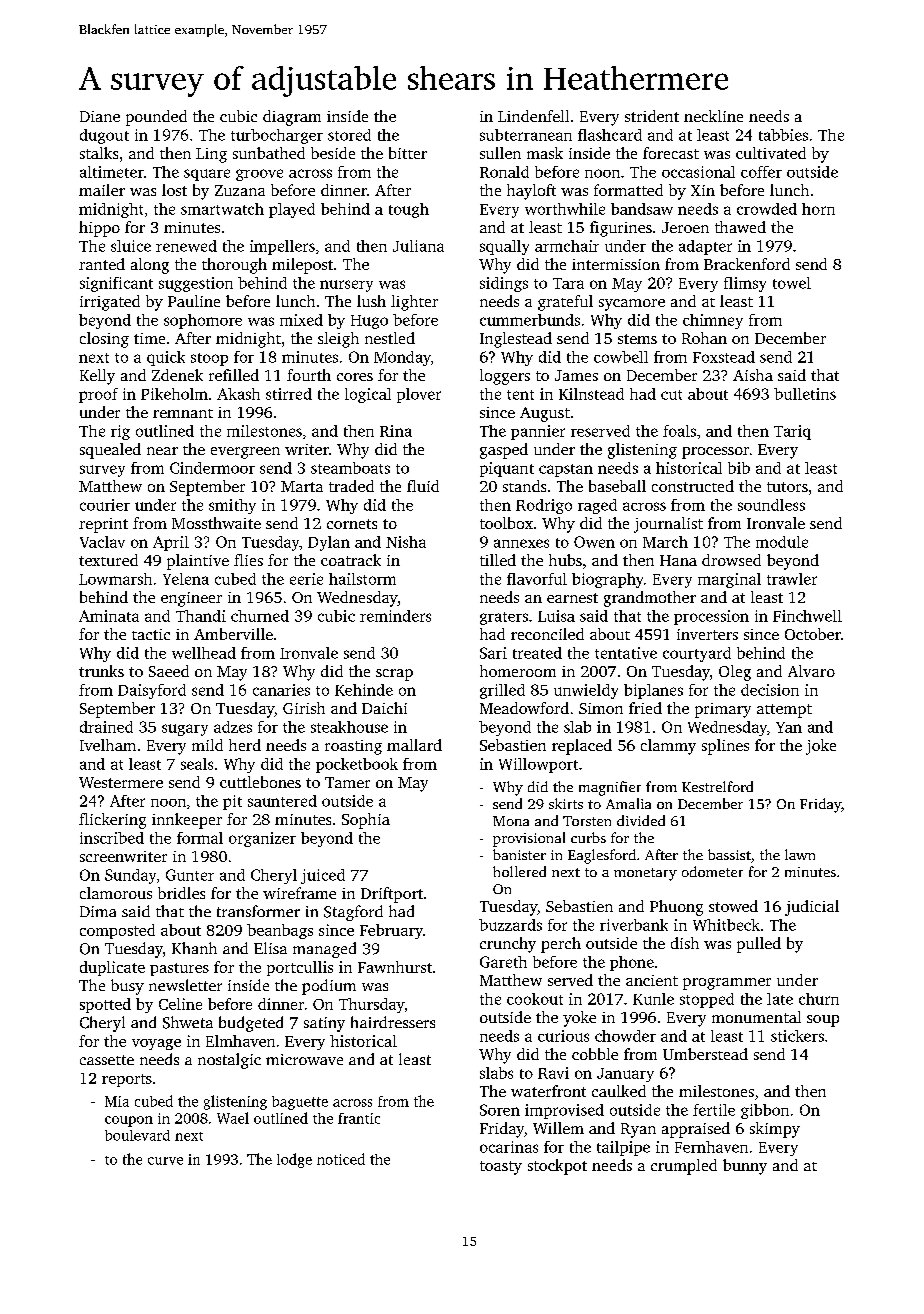 The width and height of the page is (924, 1314). Describe the element at coordinates (503, 962) in the page. I see `Gareth` at that location.
